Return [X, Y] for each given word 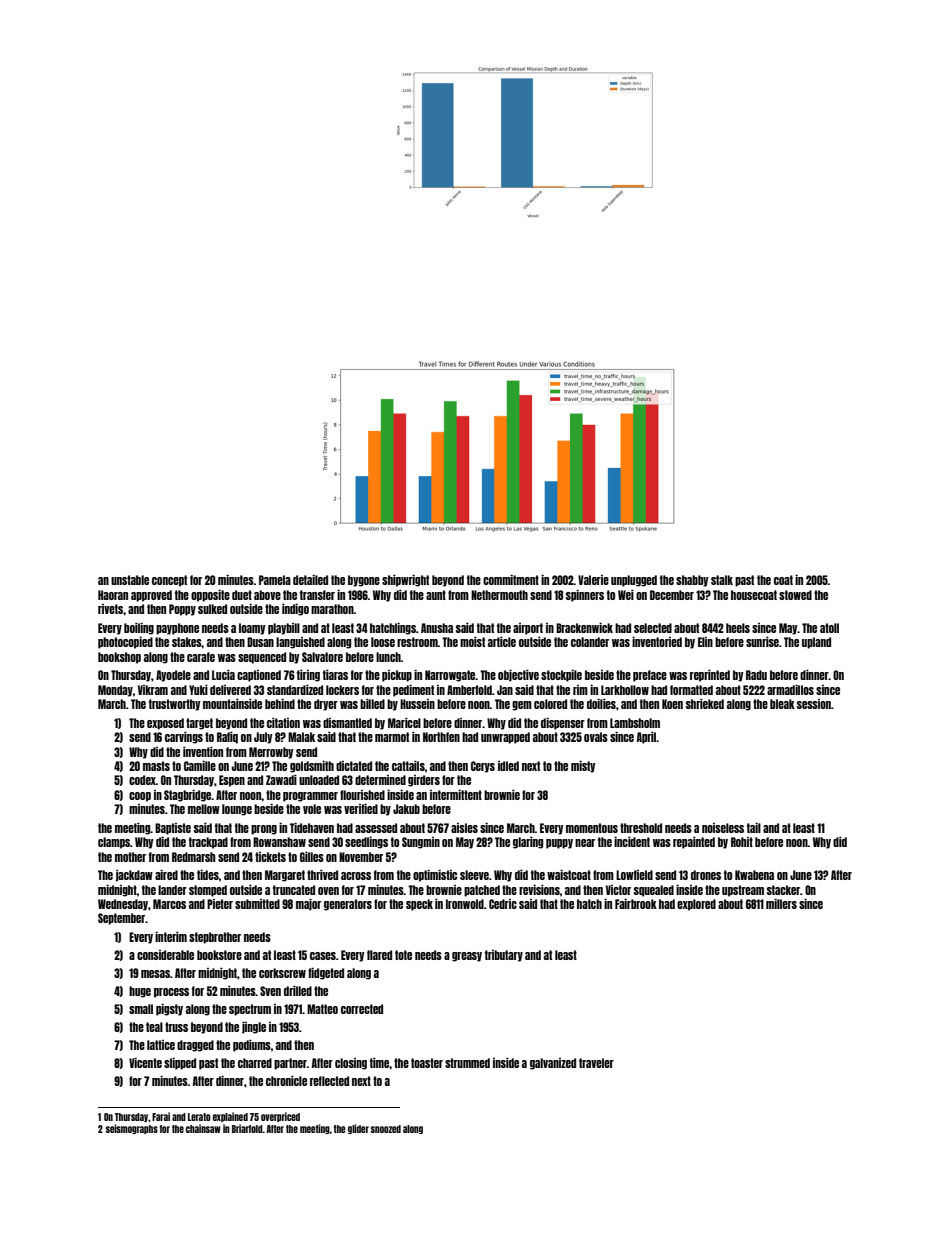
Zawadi [281, 780]
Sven [270, 991]
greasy [467, 957]
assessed [376, 828]
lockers [342, 690]
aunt [436, 595]
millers [781, 904]
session [814, 704]
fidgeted [326, 974]
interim [171, 937]
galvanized [553, 1064]
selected [653, 628]
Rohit [742, 842]
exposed [165, 724]
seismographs [132, 1129]
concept [169, 581]
